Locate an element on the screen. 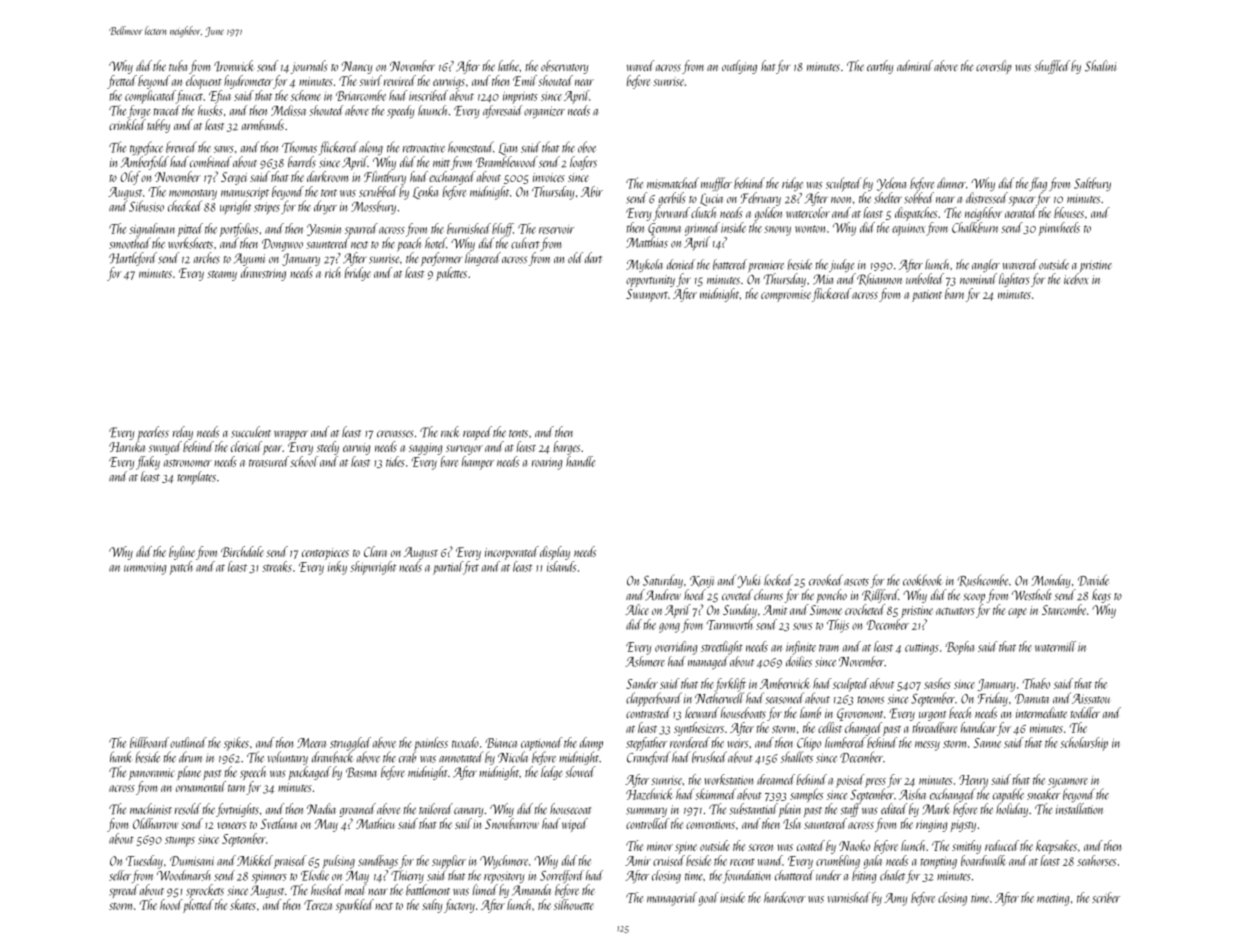  loafers is located at coordinates (583, 163).
